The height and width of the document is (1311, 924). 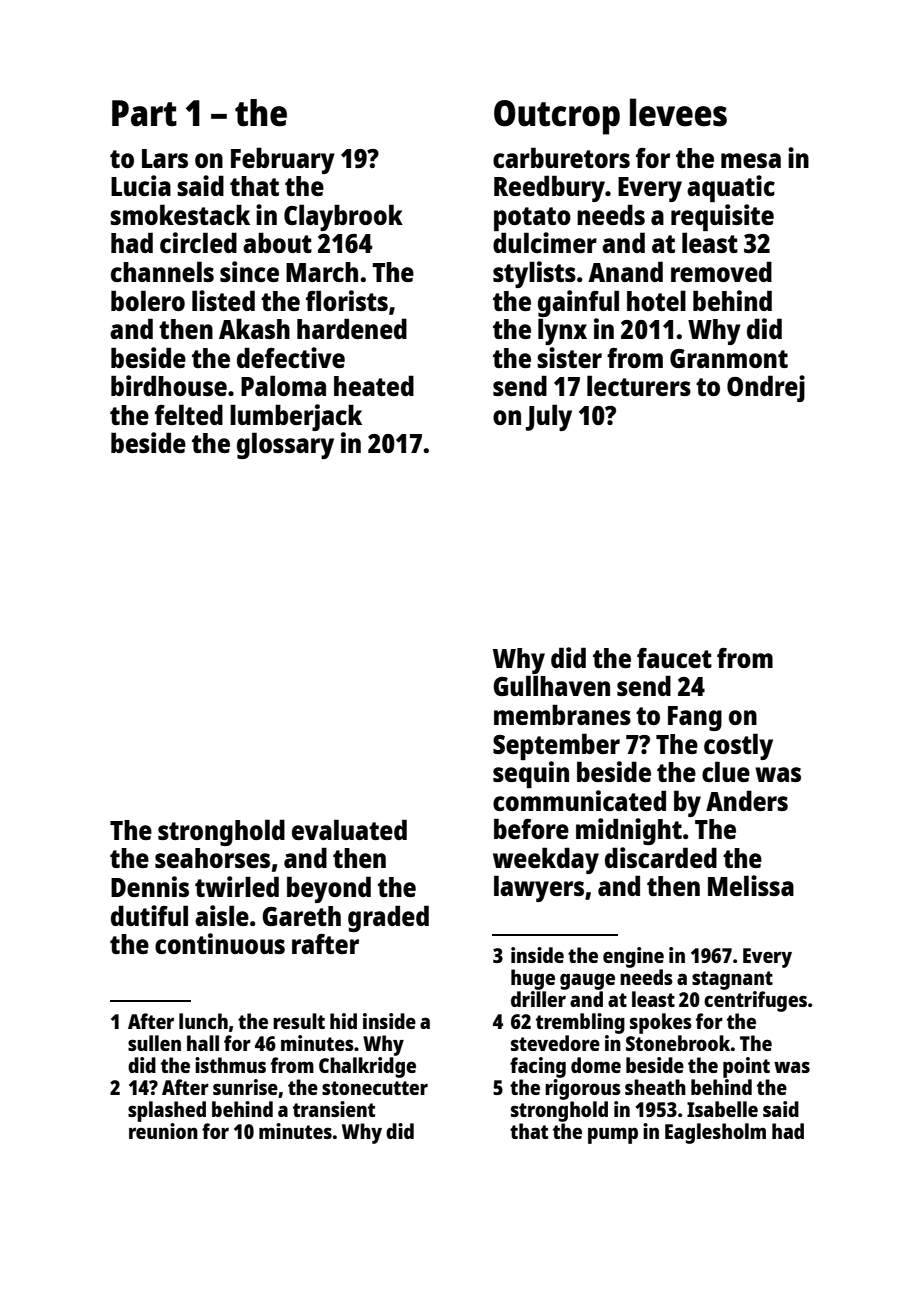 What do you see at coordinates (613, 1135) in the document?
I see `pump` at bounding box center [613, 1135].
